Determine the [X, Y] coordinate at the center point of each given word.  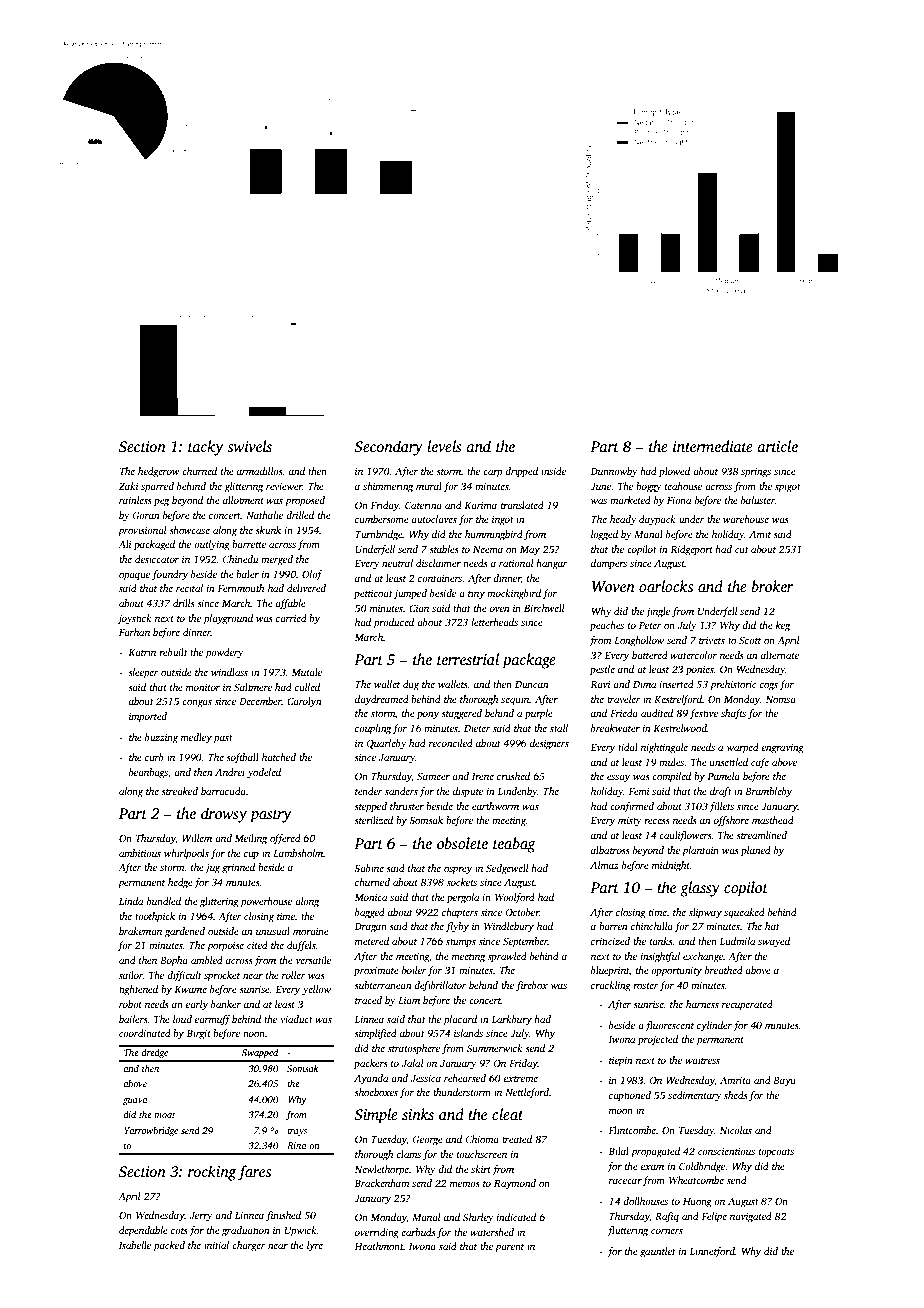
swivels [249, 446]
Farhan [134, 632]
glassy [700, 889]
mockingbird [514, 594]
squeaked [744, 913]
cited [257, 945]
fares [254, 1173]
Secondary [388, 448]
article [778, 446]
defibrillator [440, 986]
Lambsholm [298, 853]
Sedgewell [507, 869]
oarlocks [666, 586]
